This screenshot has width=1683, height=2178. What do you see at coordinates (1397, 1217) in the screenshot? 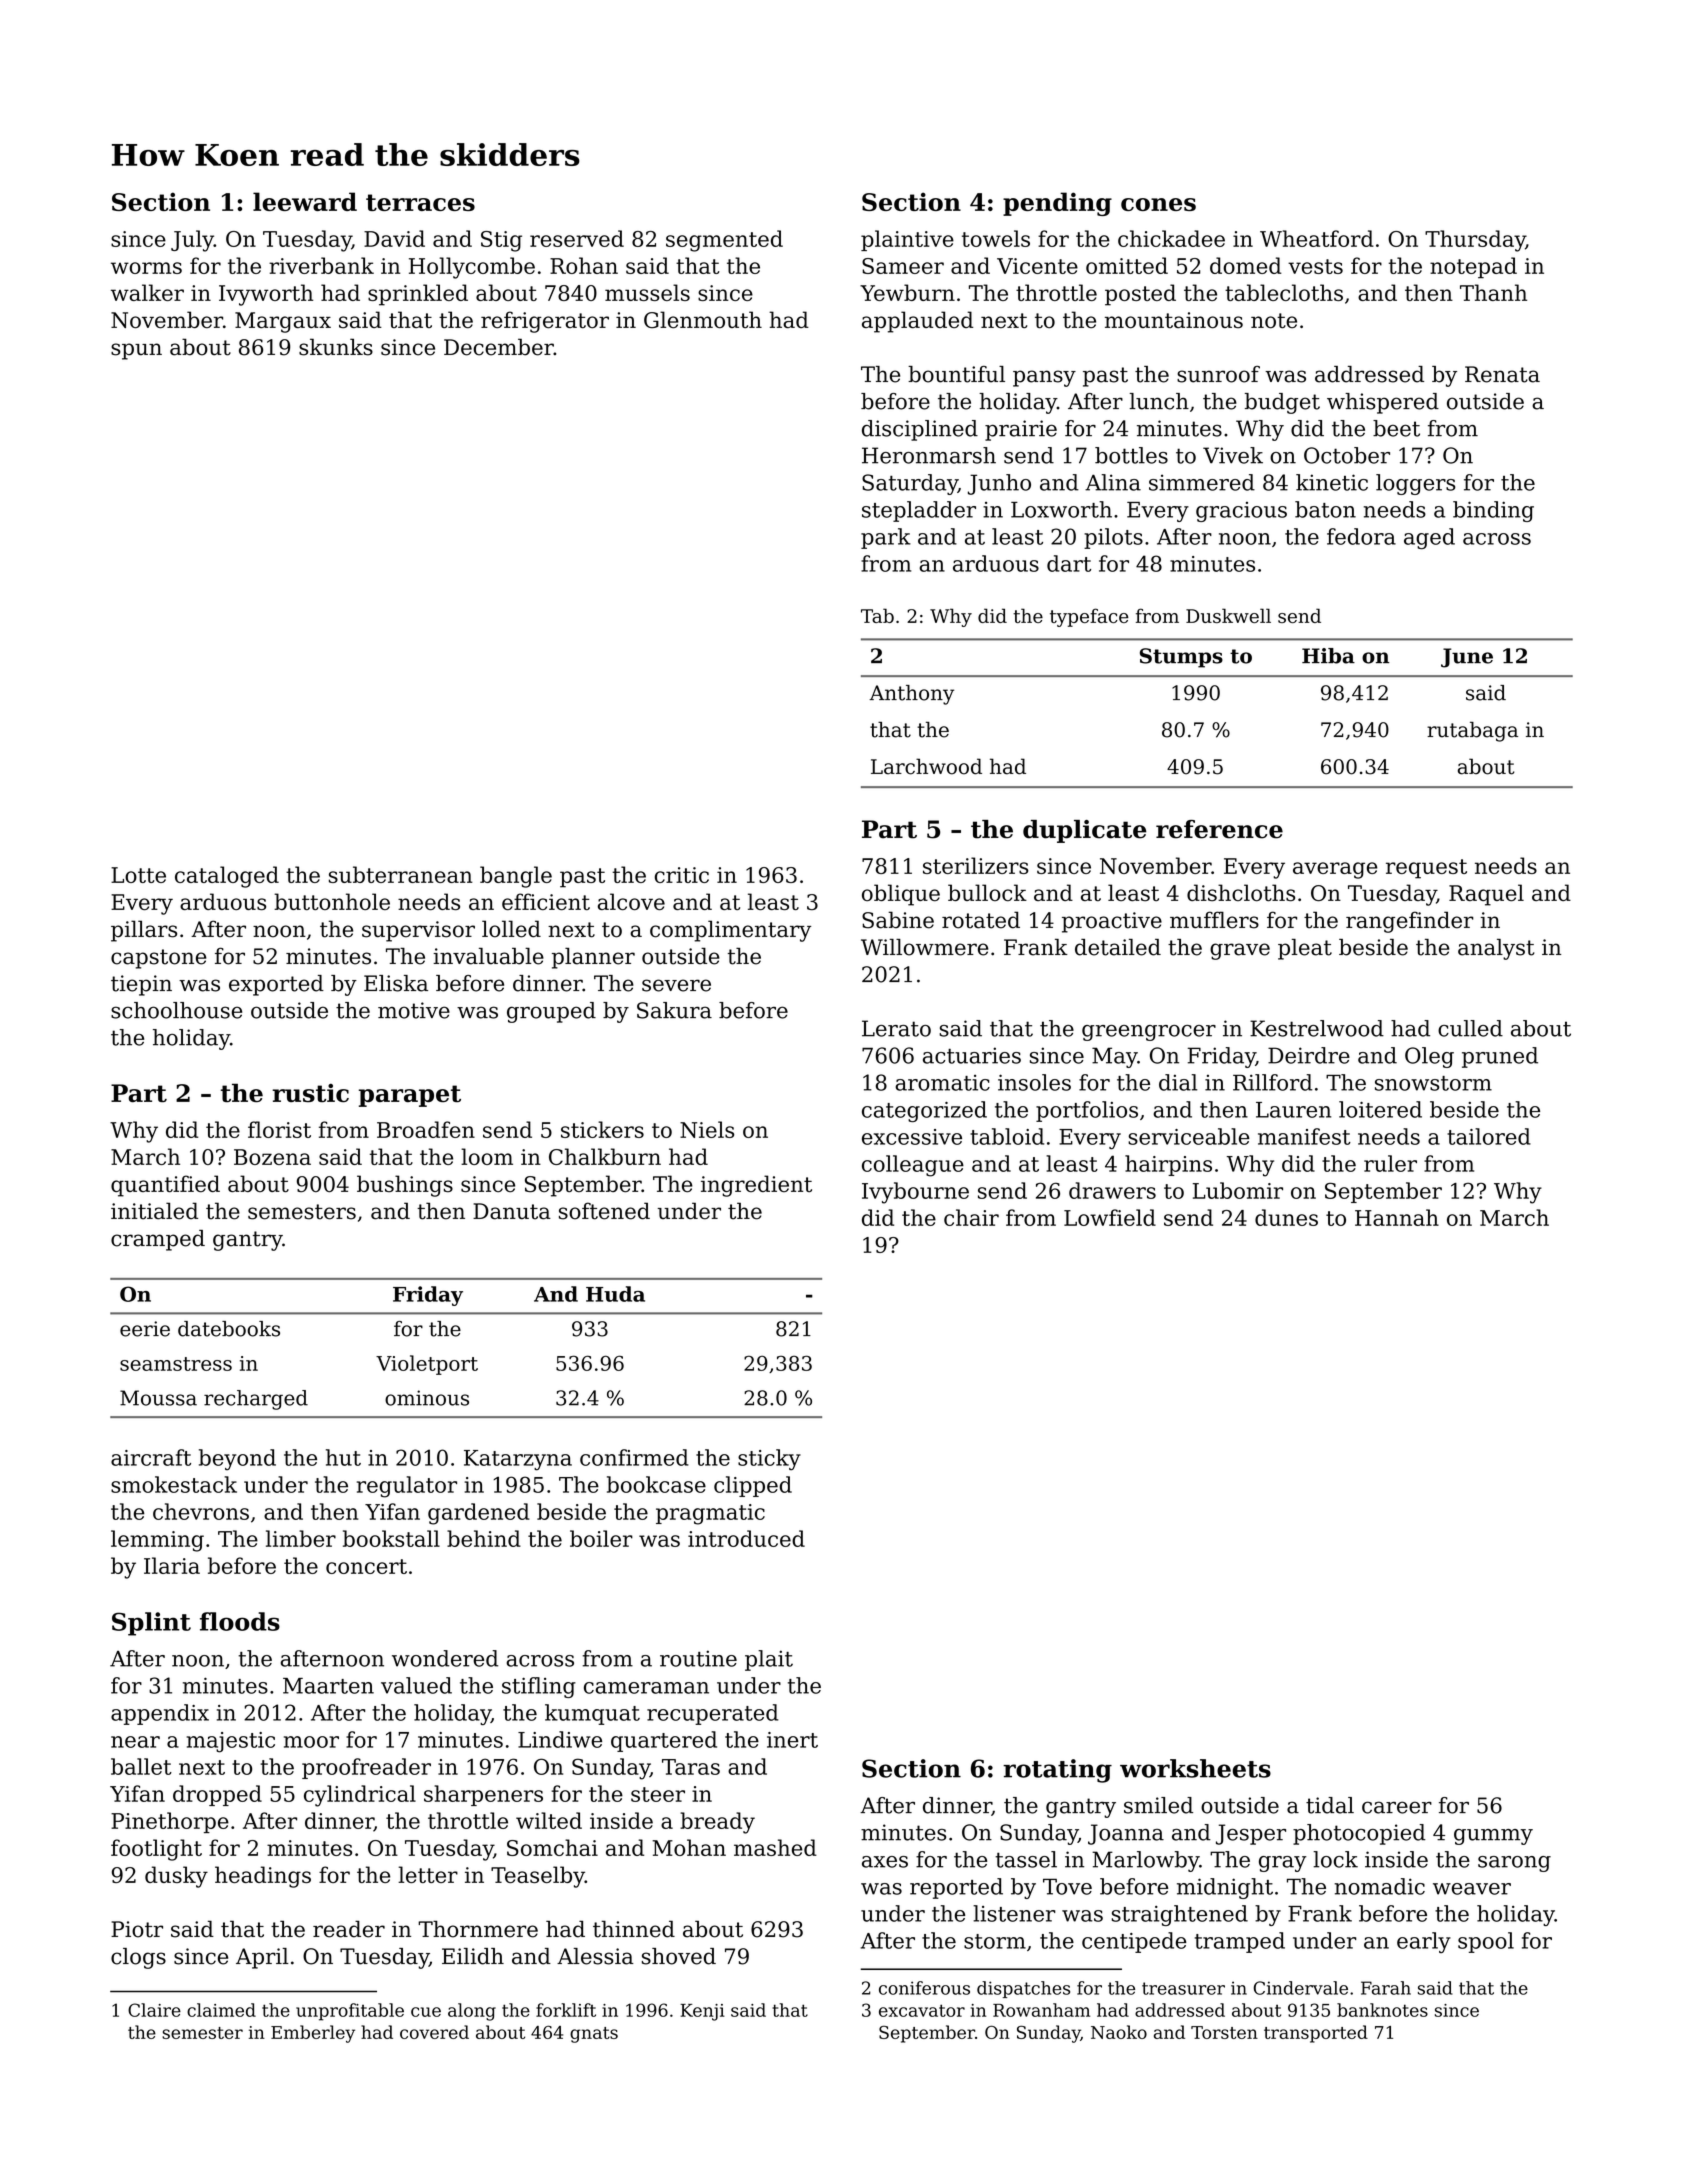
I see `Hannah` at bounding box center [1397, 1217].
